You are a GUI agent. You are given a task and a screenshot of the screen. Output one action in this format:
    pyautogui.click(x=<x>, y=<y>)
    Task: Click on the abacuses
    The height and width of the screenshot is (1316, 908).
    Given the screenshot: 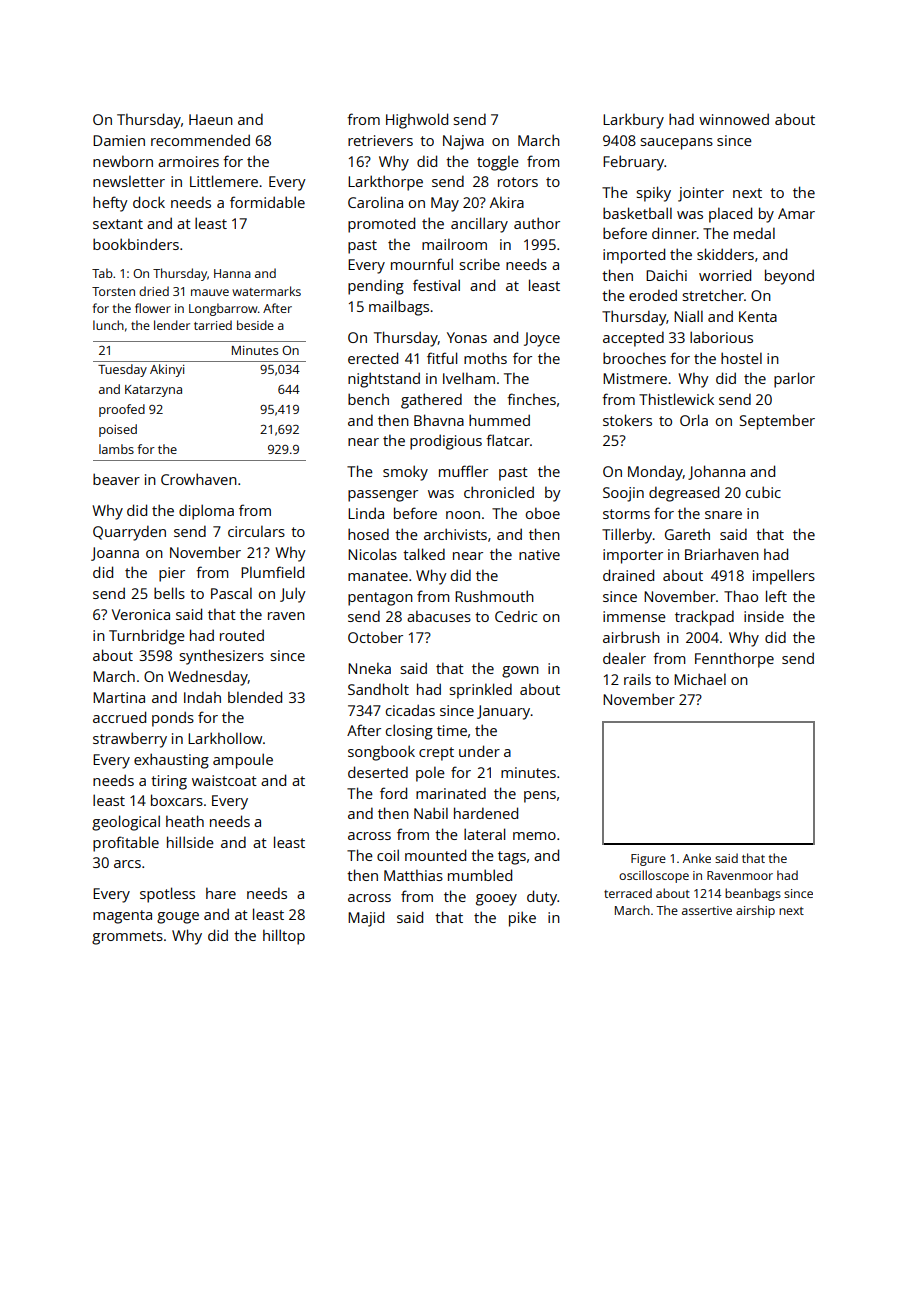 What is the action you would take?
    pyautogui.click(x=439, y=616)
